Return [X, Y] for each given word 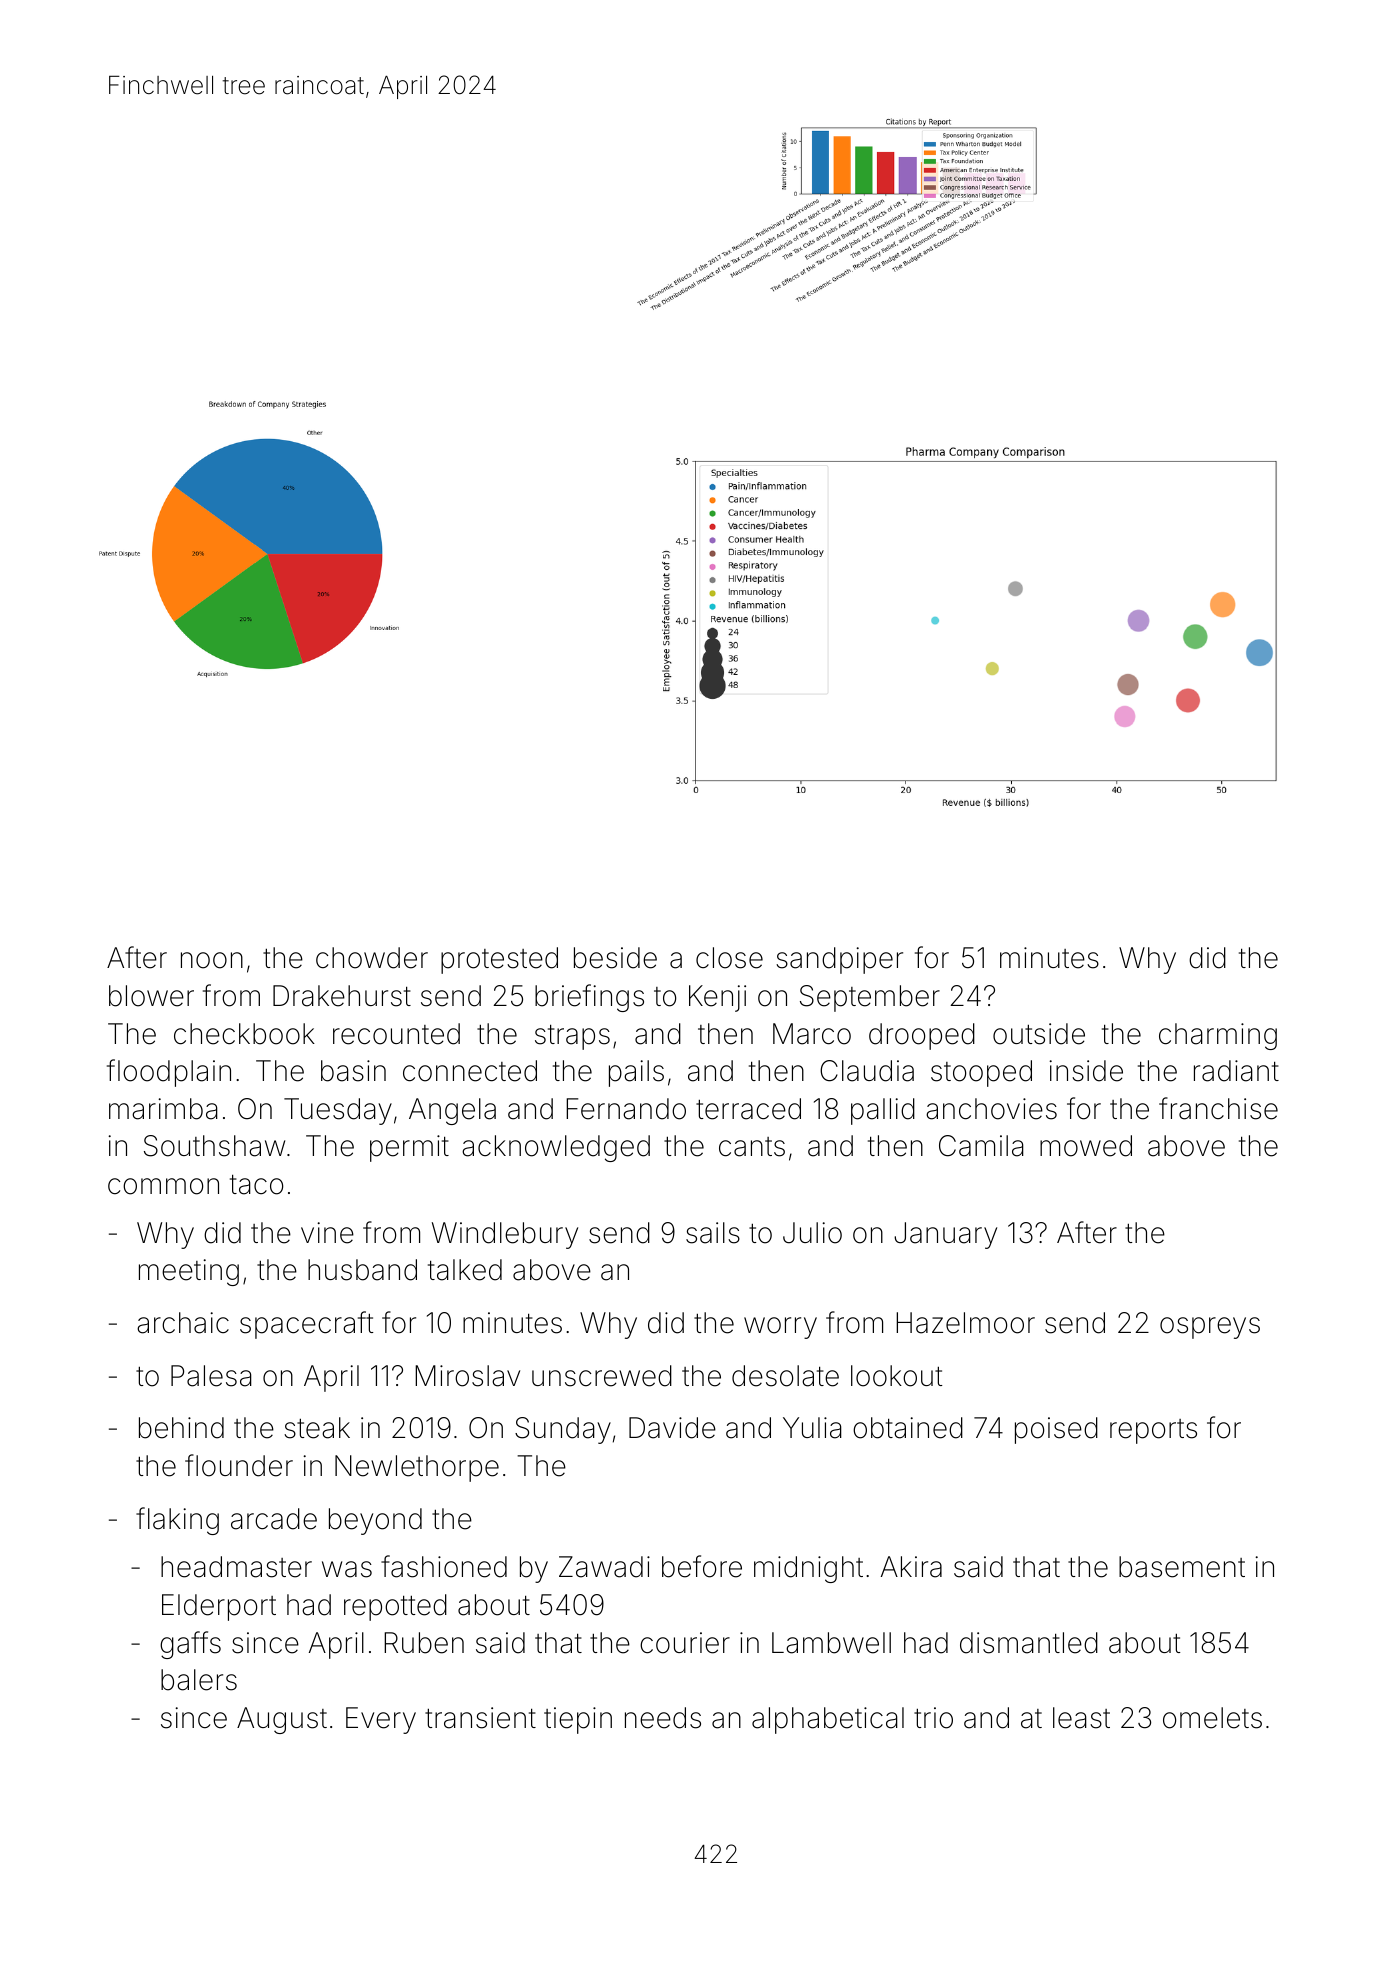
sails [713, 1233]
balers [199, 1680]
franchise [1218, 1108]
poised [1056, 1430]
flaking [177, 1521]
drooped [922, 1036]
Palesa [211, 1376]
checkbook [244, 1034]
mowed [1086, 1146]
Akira [911, 1567]
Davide [672, 1428]
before [702, 1566]
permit [409, 1148]
